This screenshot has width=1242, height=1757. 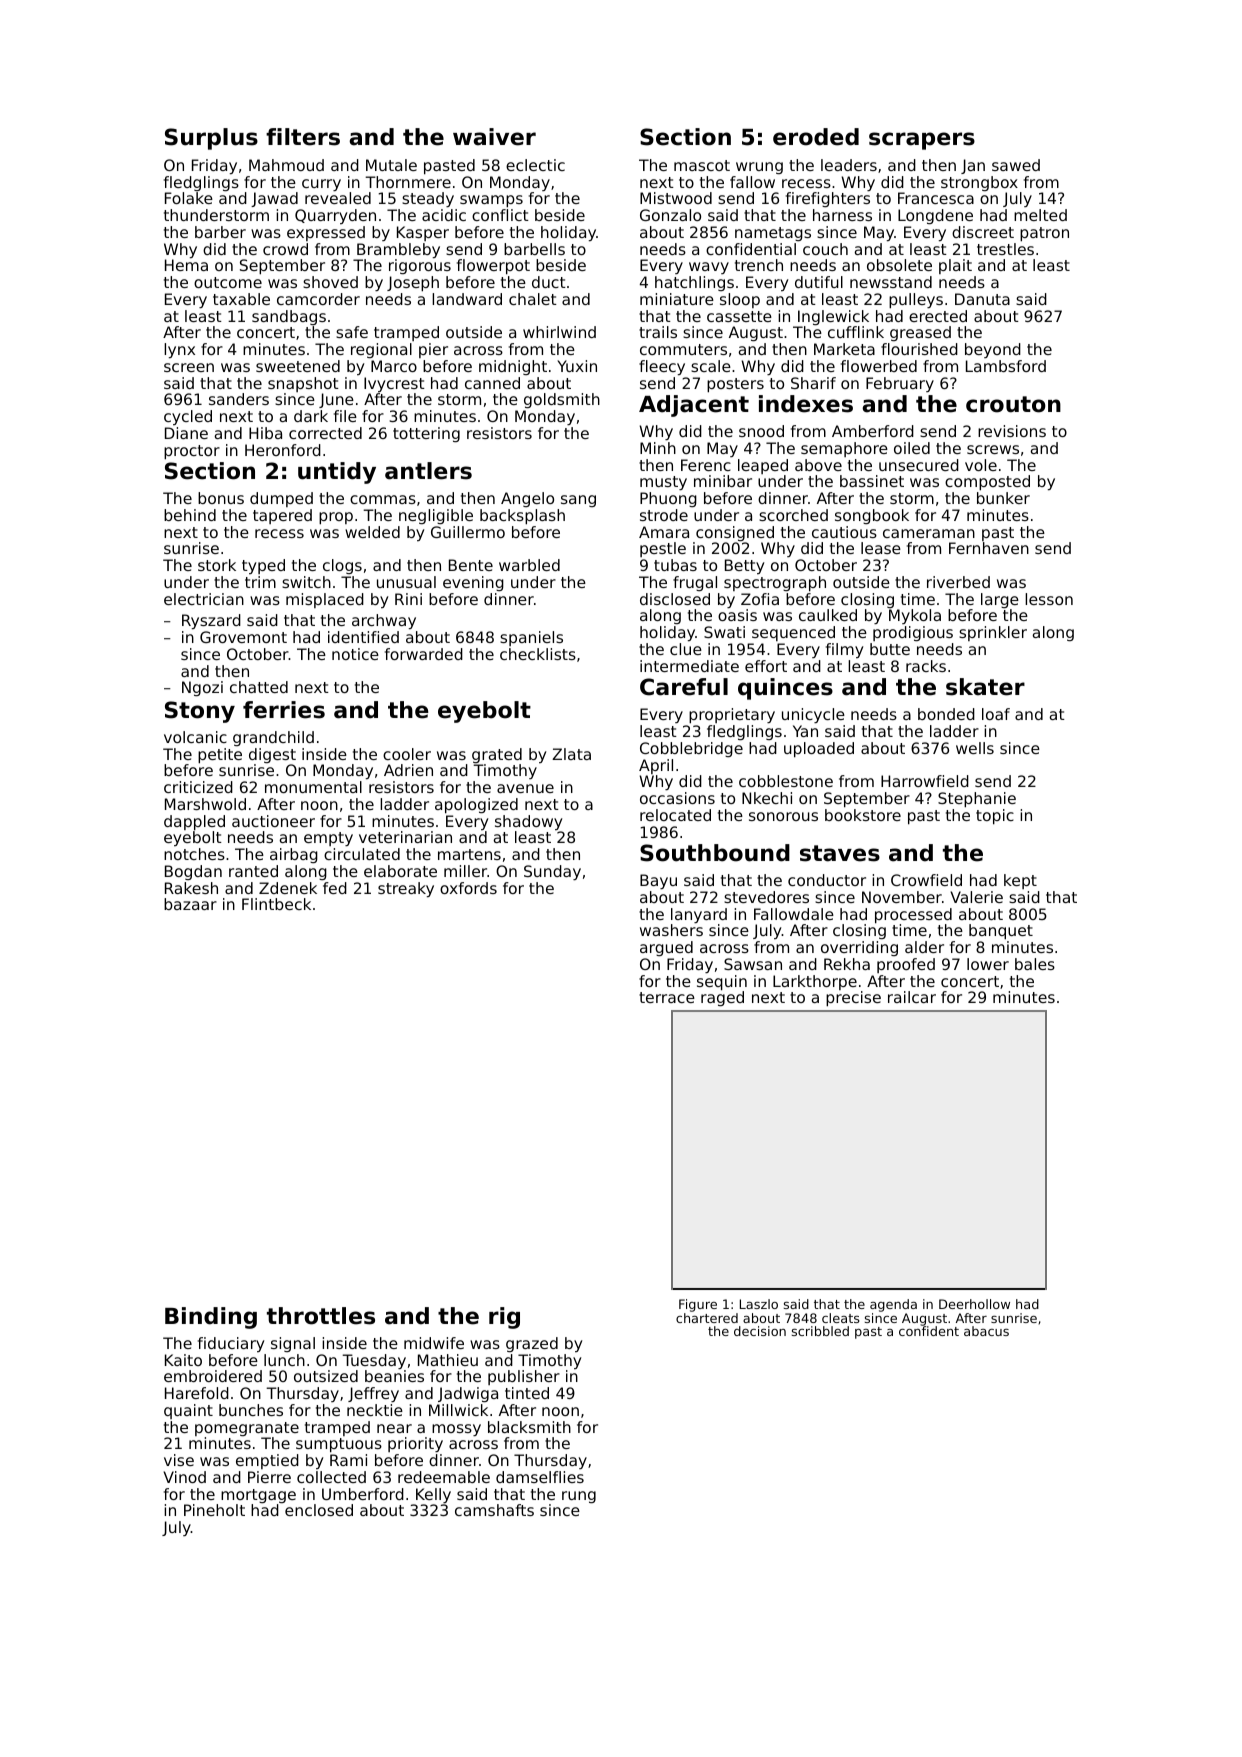 I want to click on checklists, so click(x=538, y=654).
